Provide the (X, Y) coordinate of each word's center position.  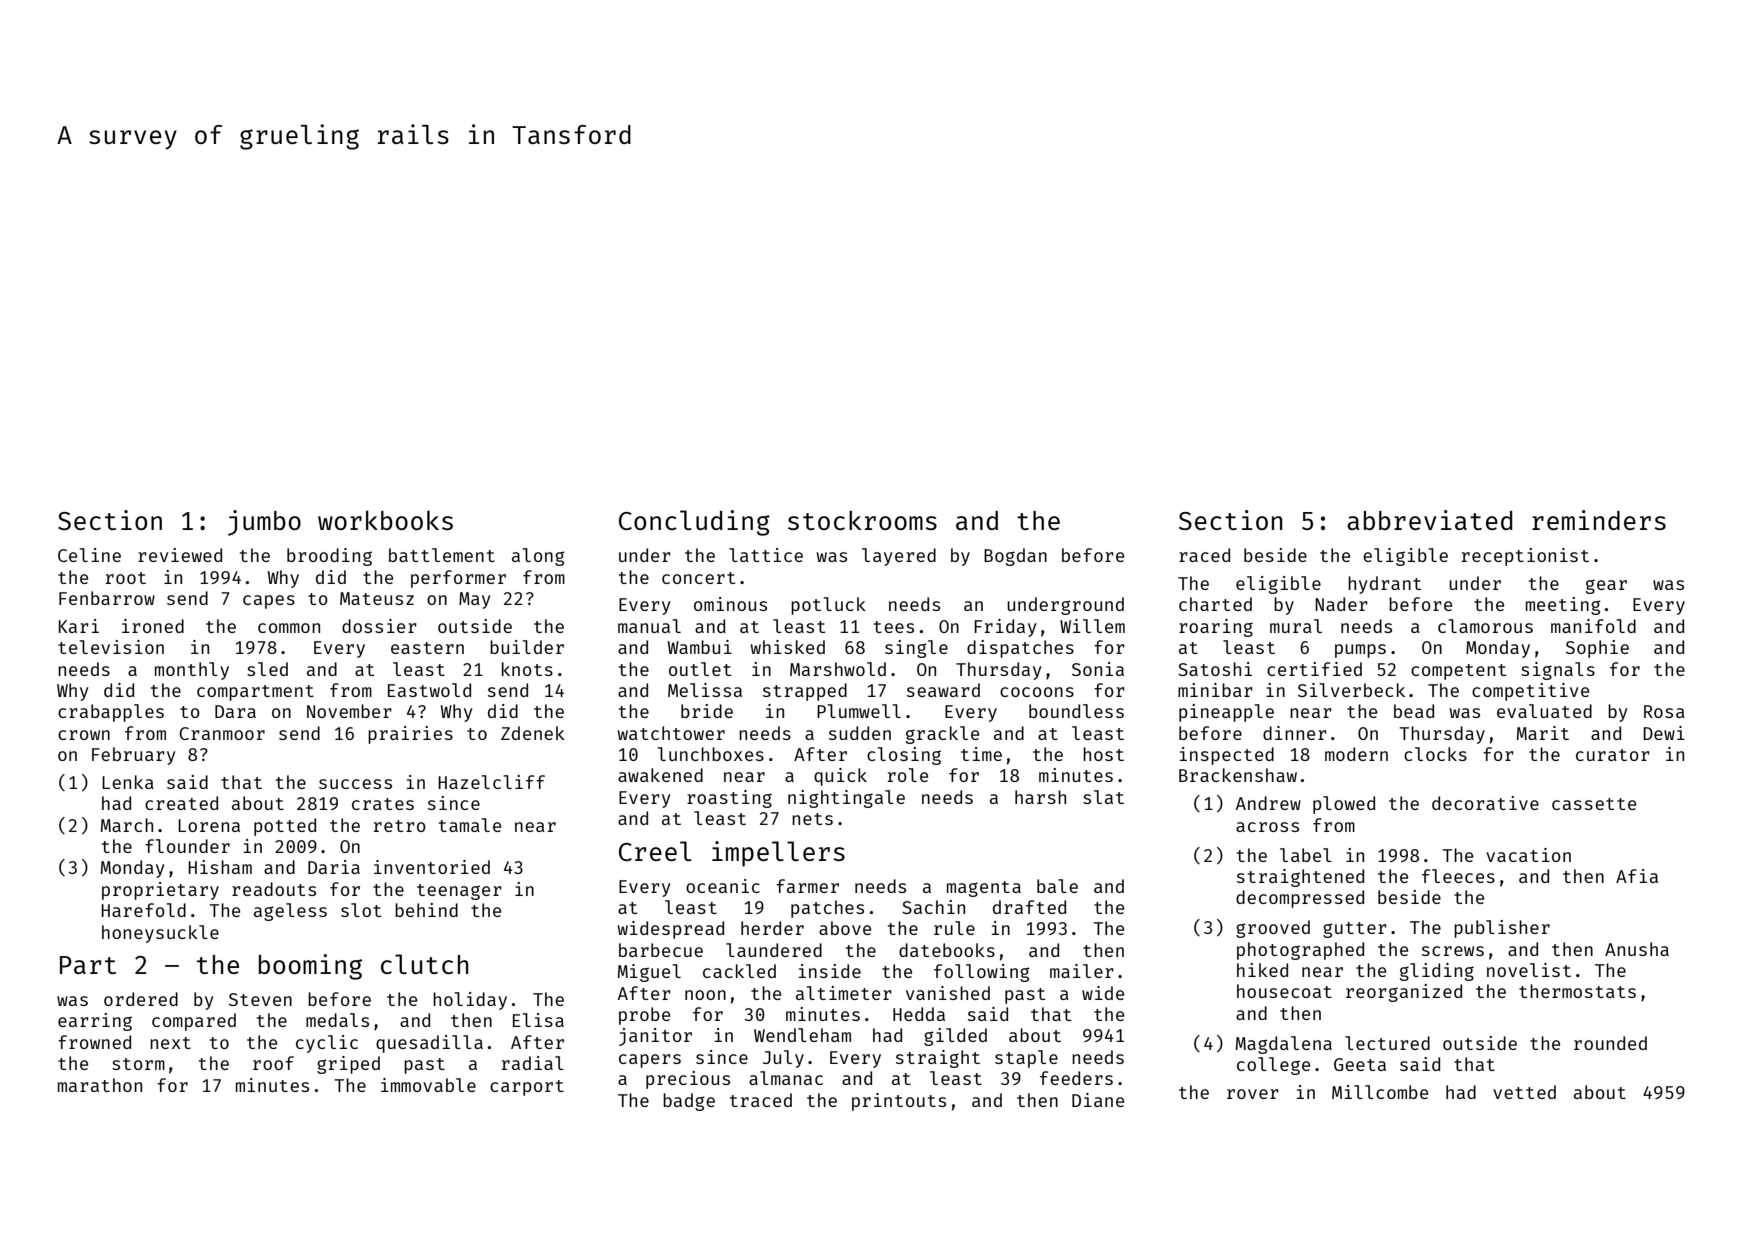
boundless (1076, 711)
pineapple (1226, 713)
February (133, 756)
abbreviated (1429, 520)
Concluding (694, 523)
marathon (100, 1085)
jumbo (264, 523)
